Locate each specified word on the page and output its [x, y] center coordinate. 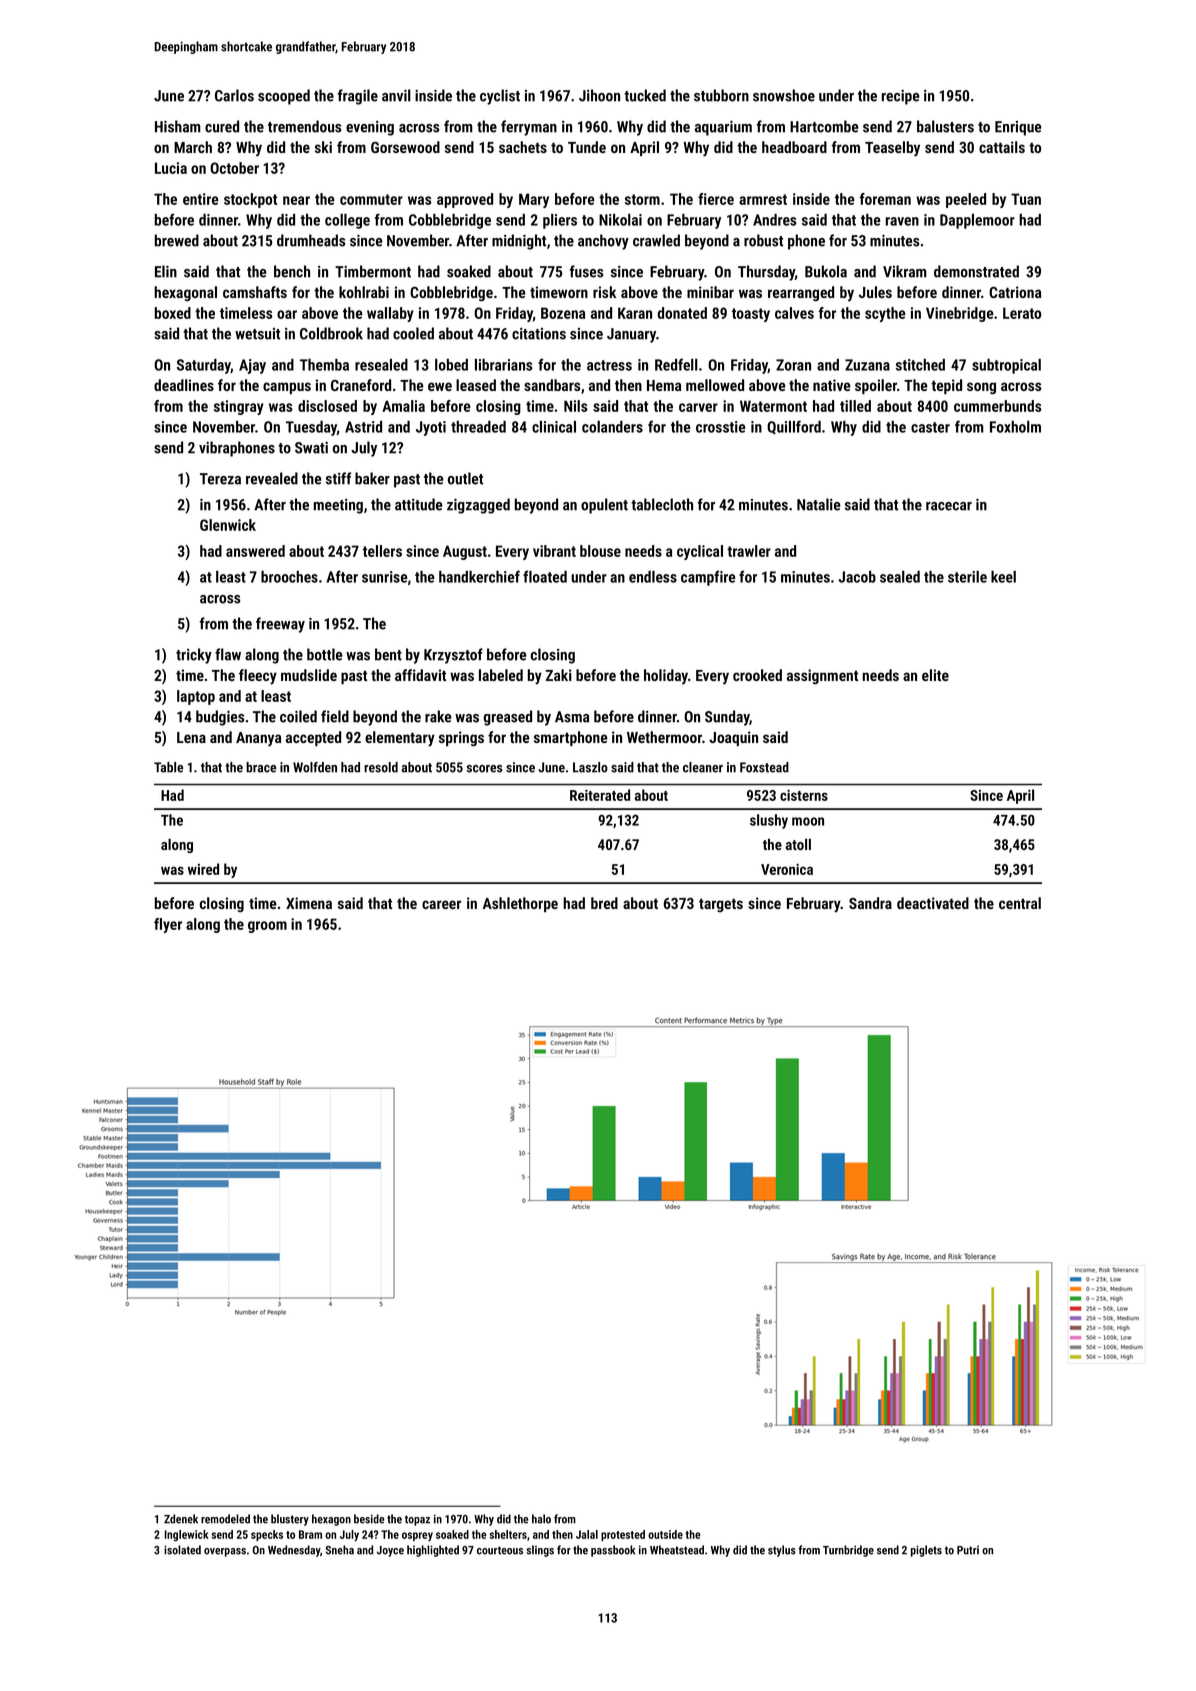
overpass [225, 1552]
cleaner [703, 767]
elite [935, 675]
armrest [763, 199]
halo [541, 1519]
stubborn [721, 95]
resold [381, 767]
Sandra [870, 903]
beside [369, 1519]
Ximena [309, 903]
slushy [769, 821]
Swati [311, 448]
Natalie [819, 504]
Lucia [171, 168]
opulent [604, 506]
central [1020, 903]
